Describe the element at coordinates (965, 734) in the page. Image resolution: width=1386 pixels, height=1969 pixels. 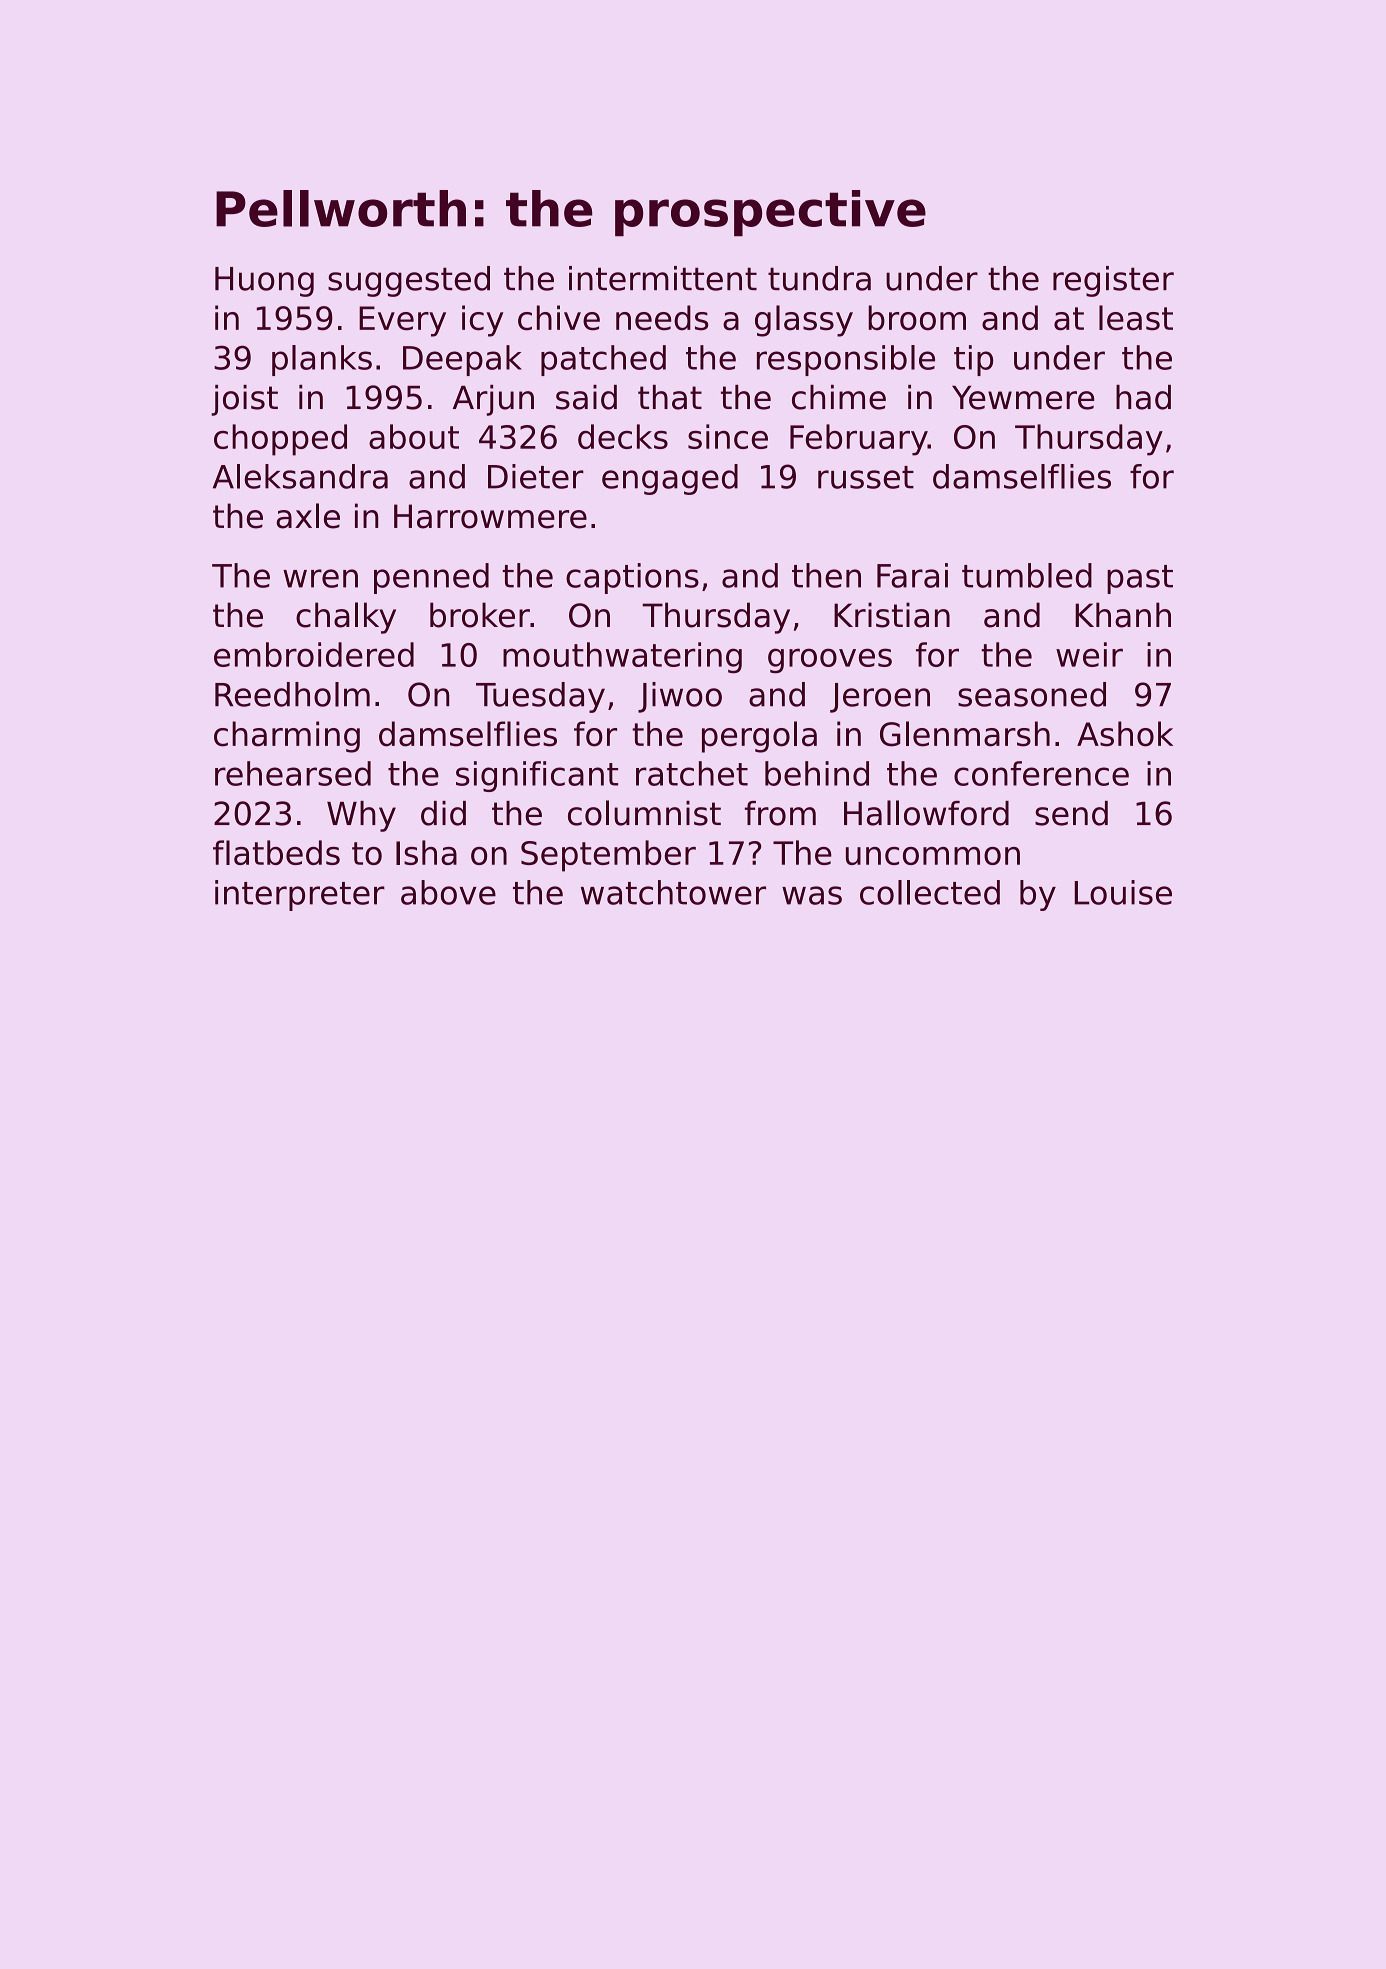
I see `Glenmarsh` at that location.
